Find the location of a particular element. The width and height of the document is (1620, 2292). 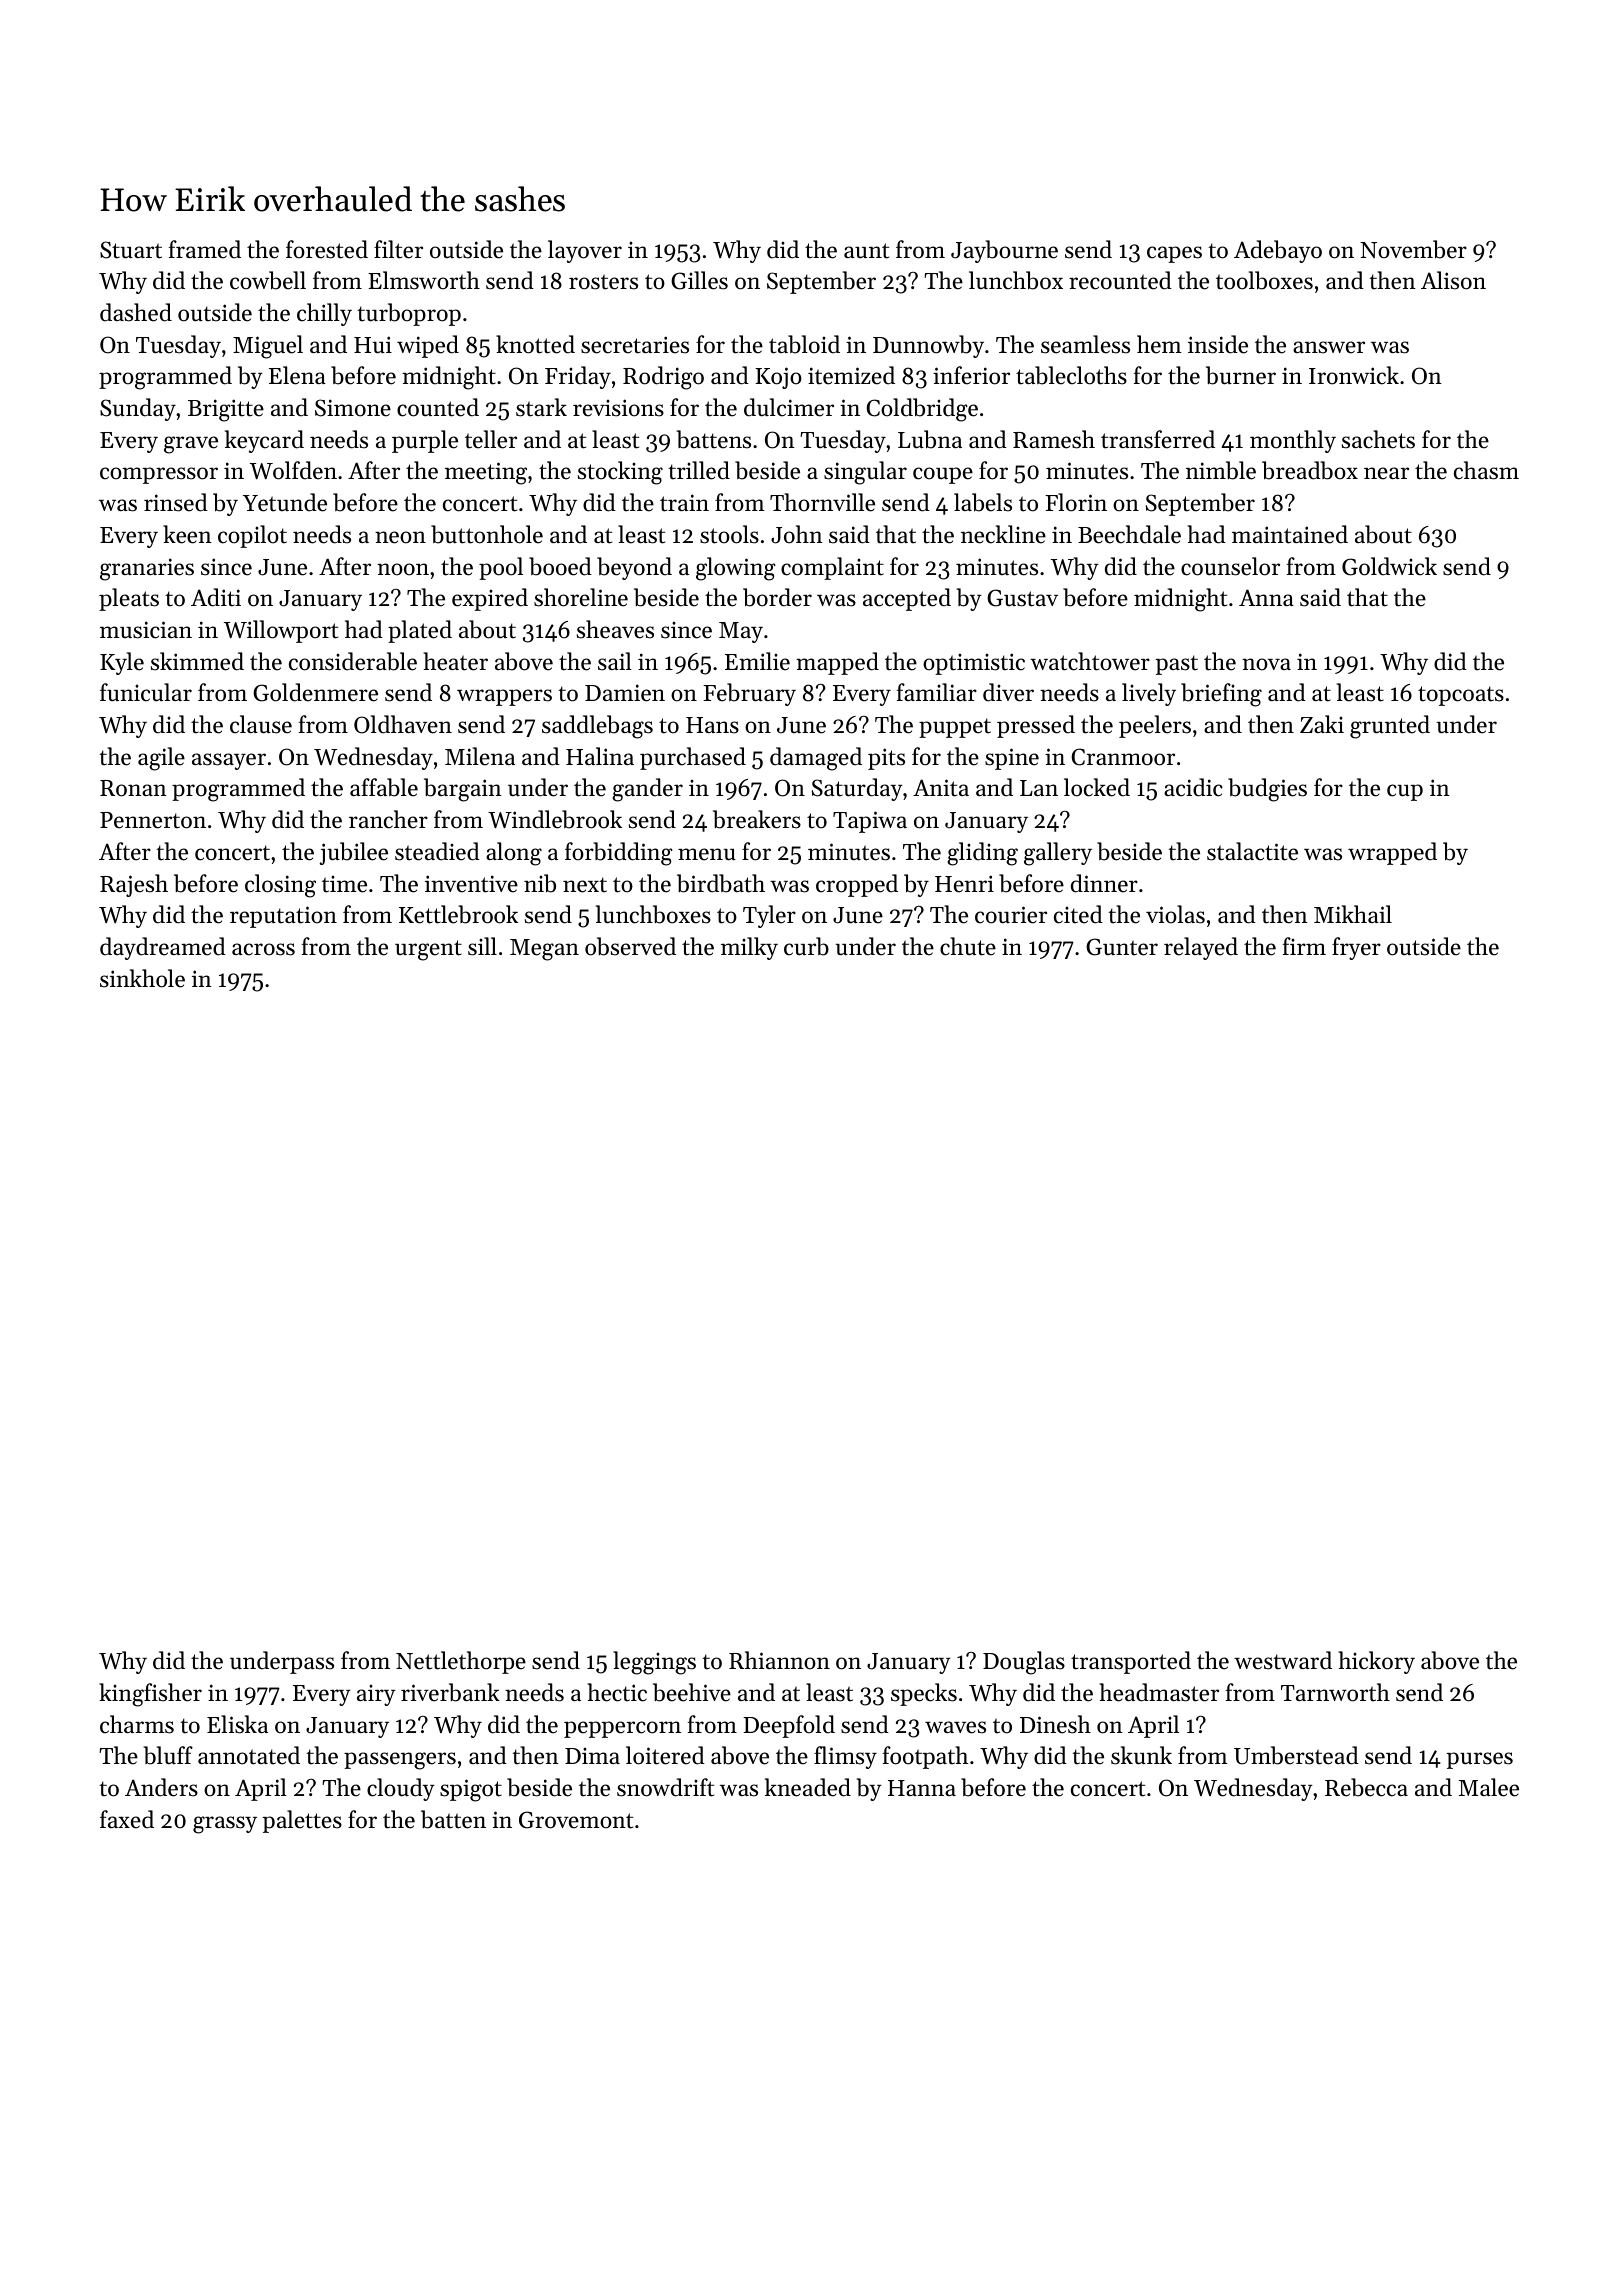

hickory is located at coordinates (1377, 1662).
